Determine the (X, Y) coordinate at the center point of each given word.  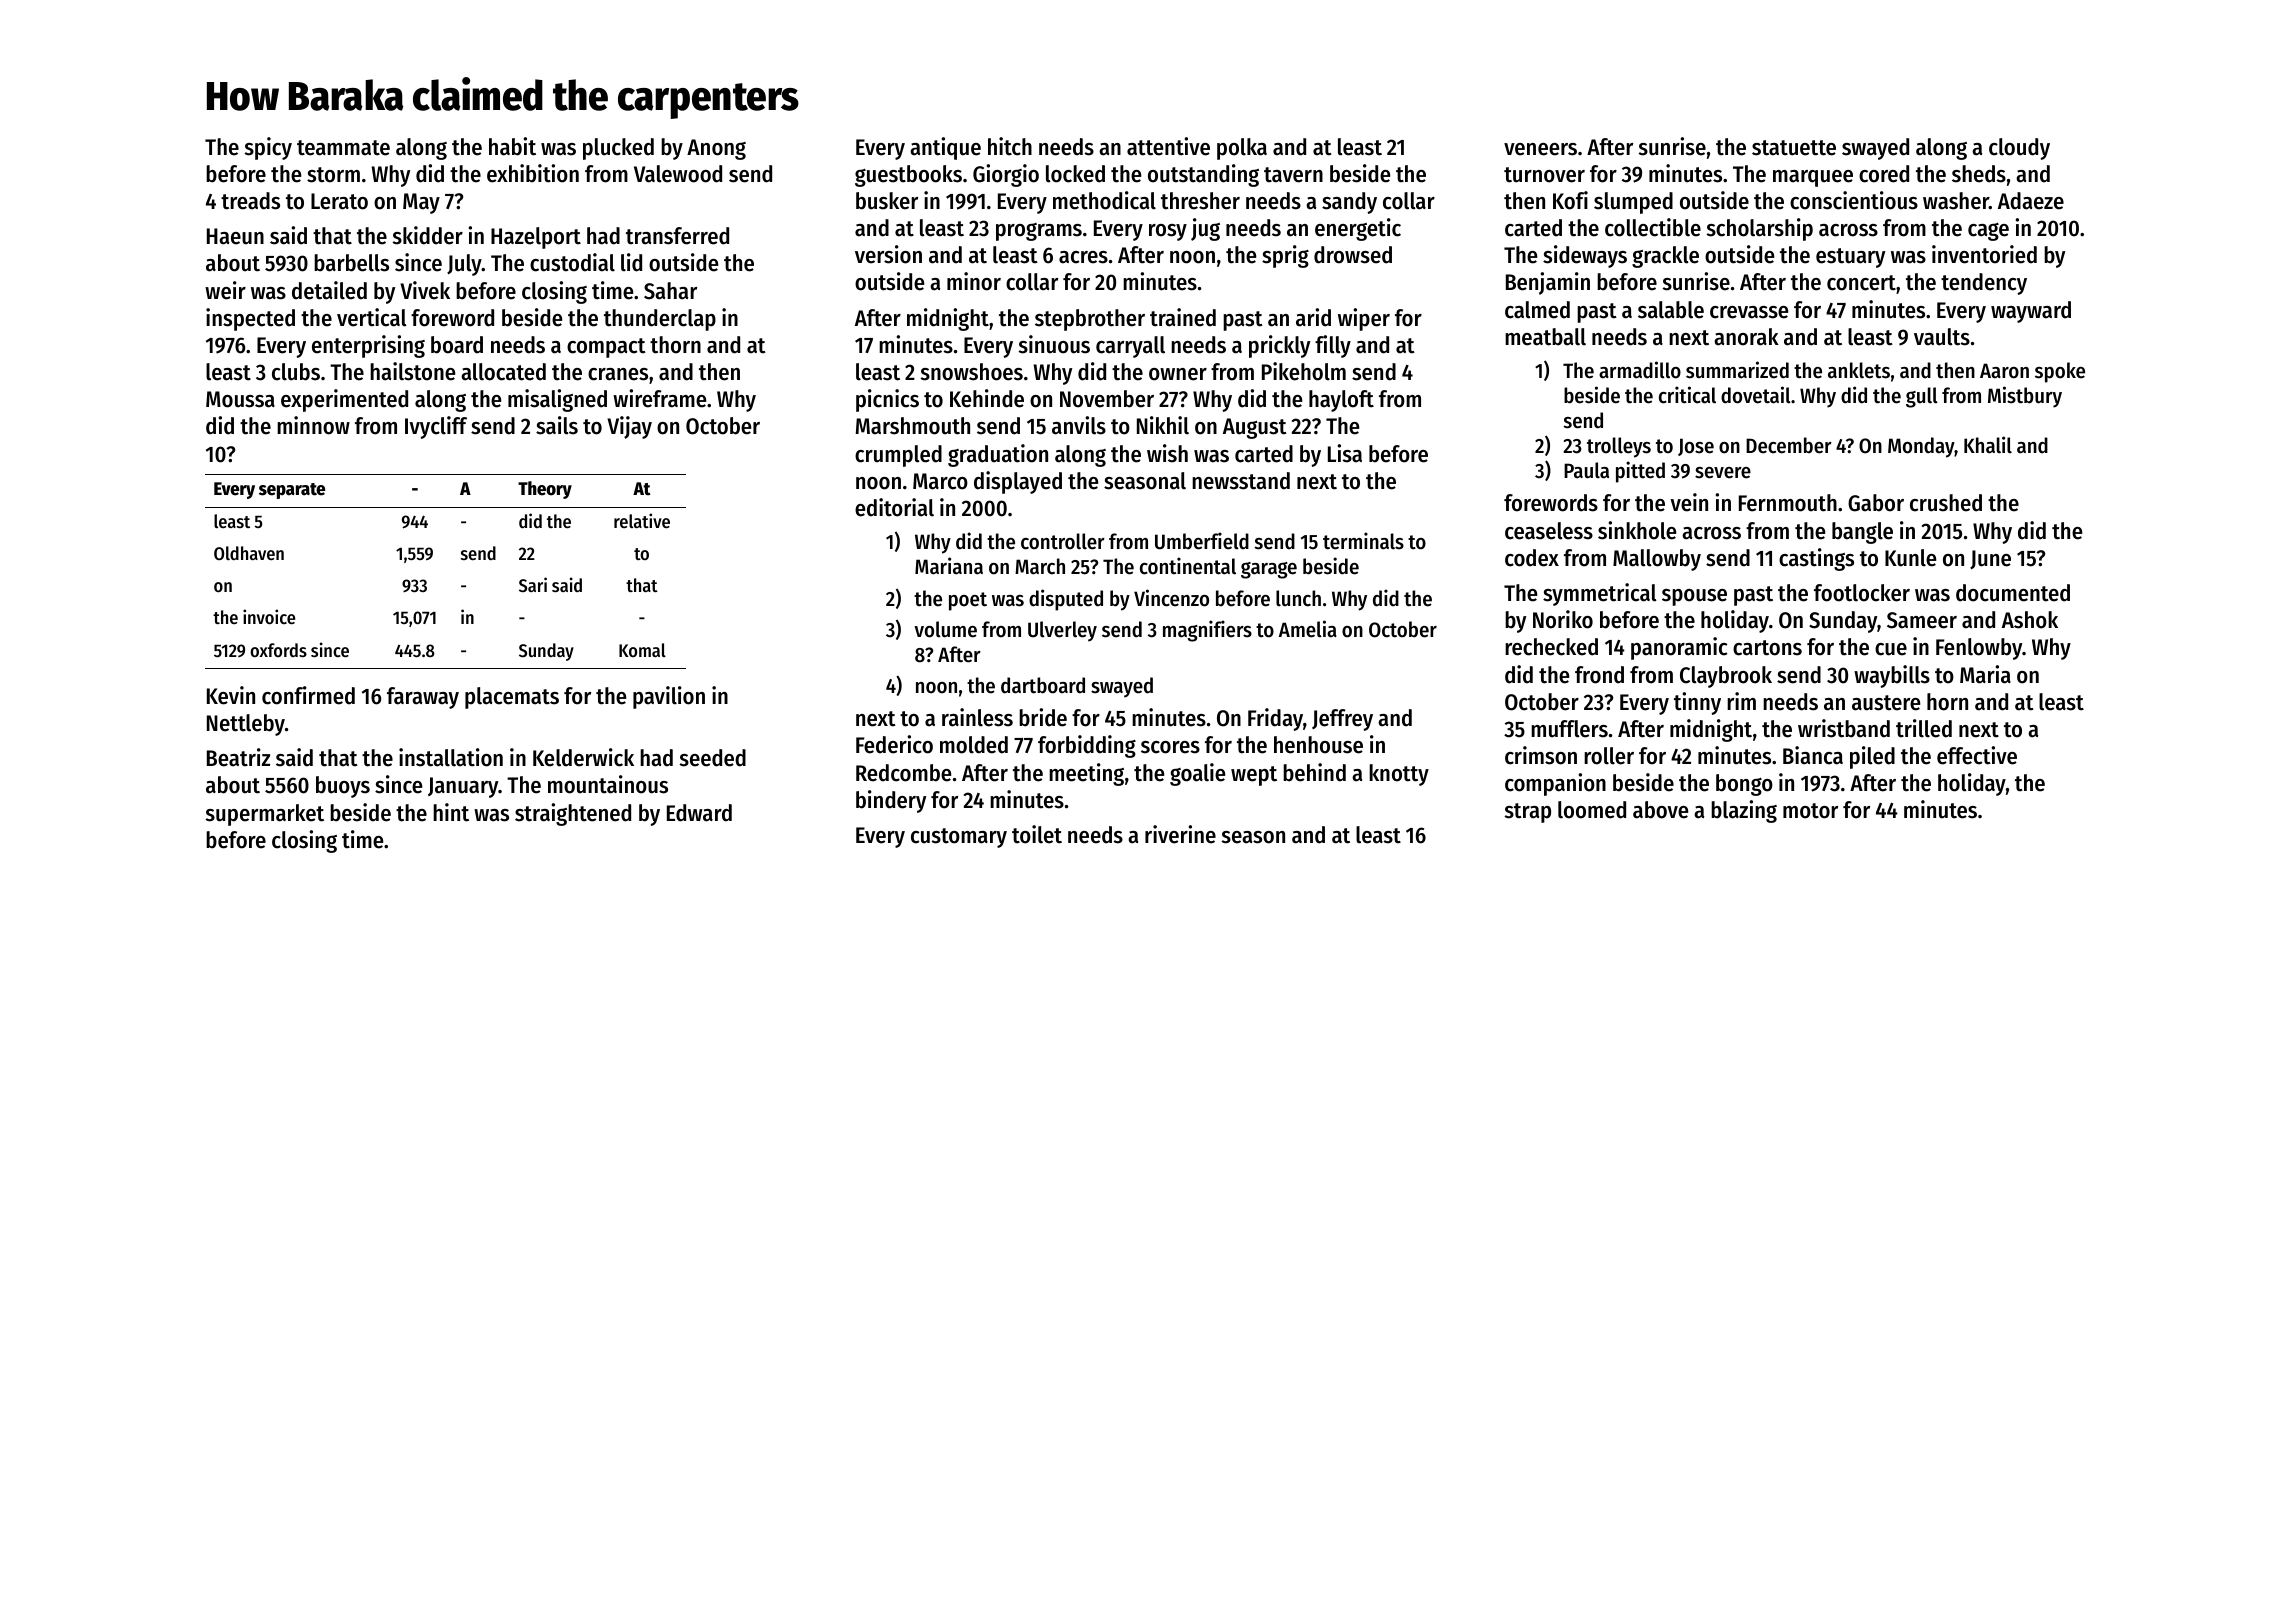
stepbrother (1090, 320)
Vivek (425, 290)
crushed (1946, 503)
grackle (1665, 257)
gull (1922, 397)
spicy (268, 148)
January (463, 787)
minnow (313, 425)
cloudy (2019, 149)
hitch (1010, 146)
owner (1178, 374)
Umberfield (1202, 541)
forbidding (1087, 746)
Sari (533, 584)
